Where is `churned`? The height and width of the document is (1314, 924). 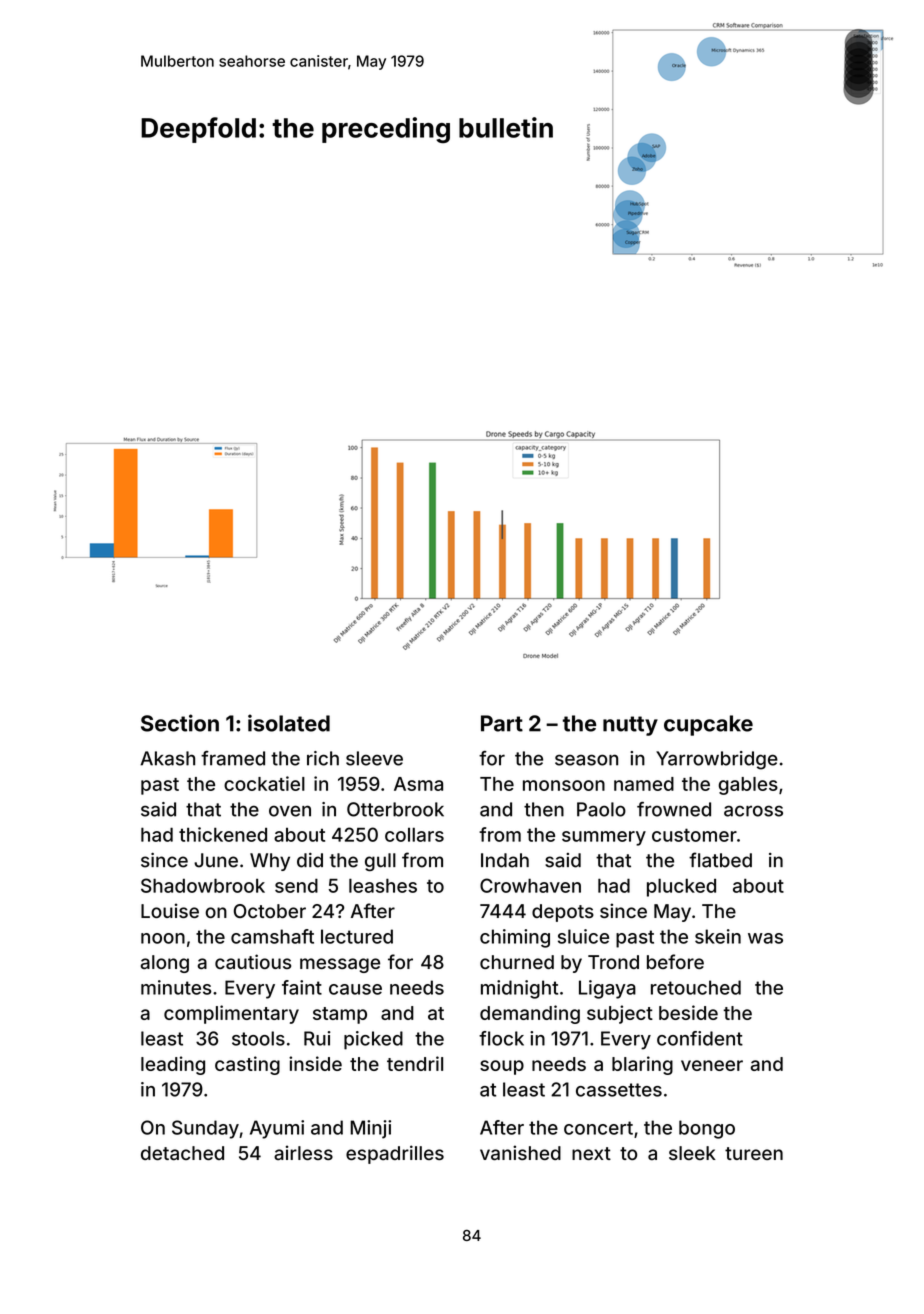
churned is located at coordinates (517, 962).
